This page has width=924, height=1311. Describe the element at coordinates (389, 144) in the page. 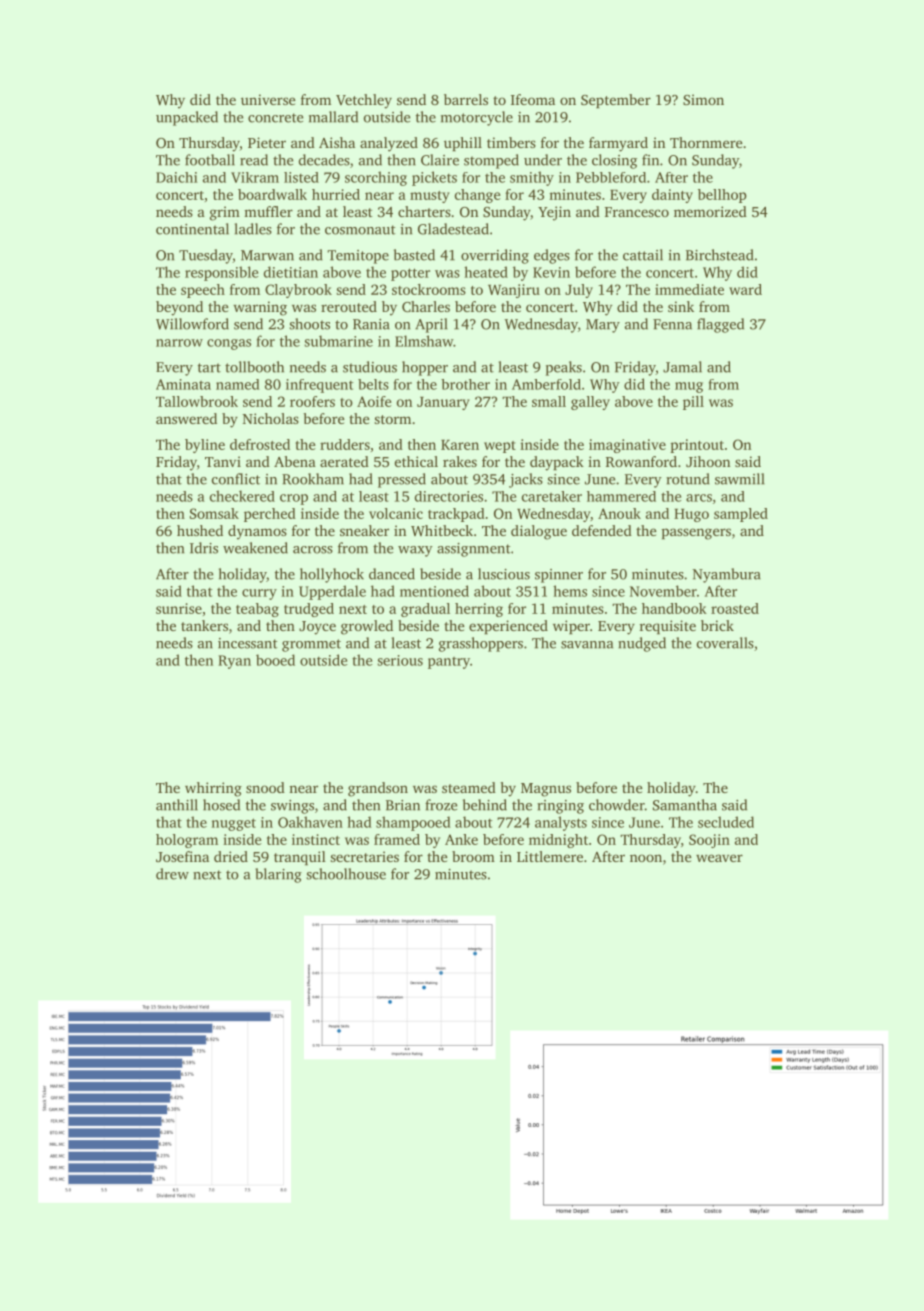

I see `analyzed` at that location.
